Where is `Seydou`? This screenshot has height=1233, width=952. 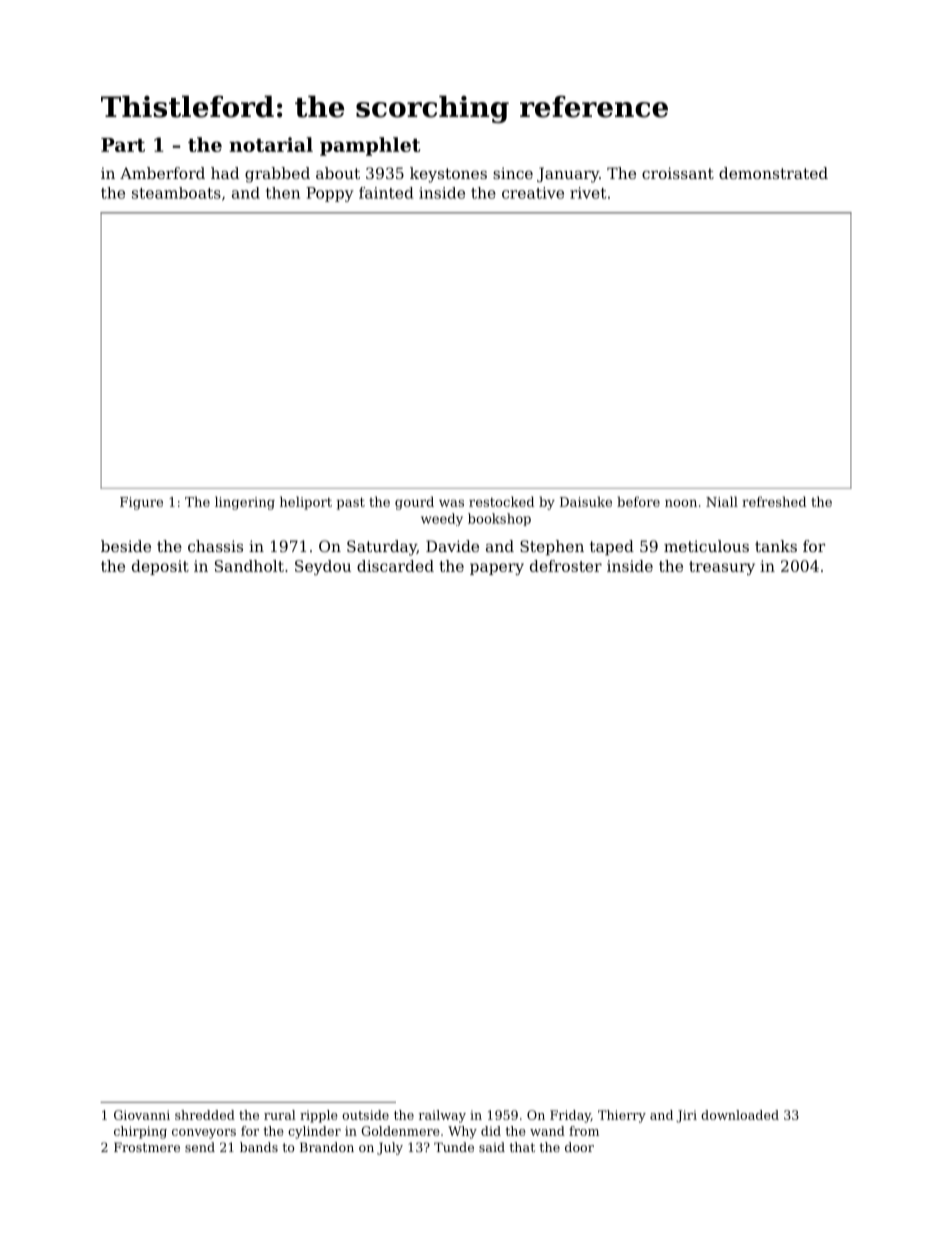
Seydou is located at coordinates (323, 567).
